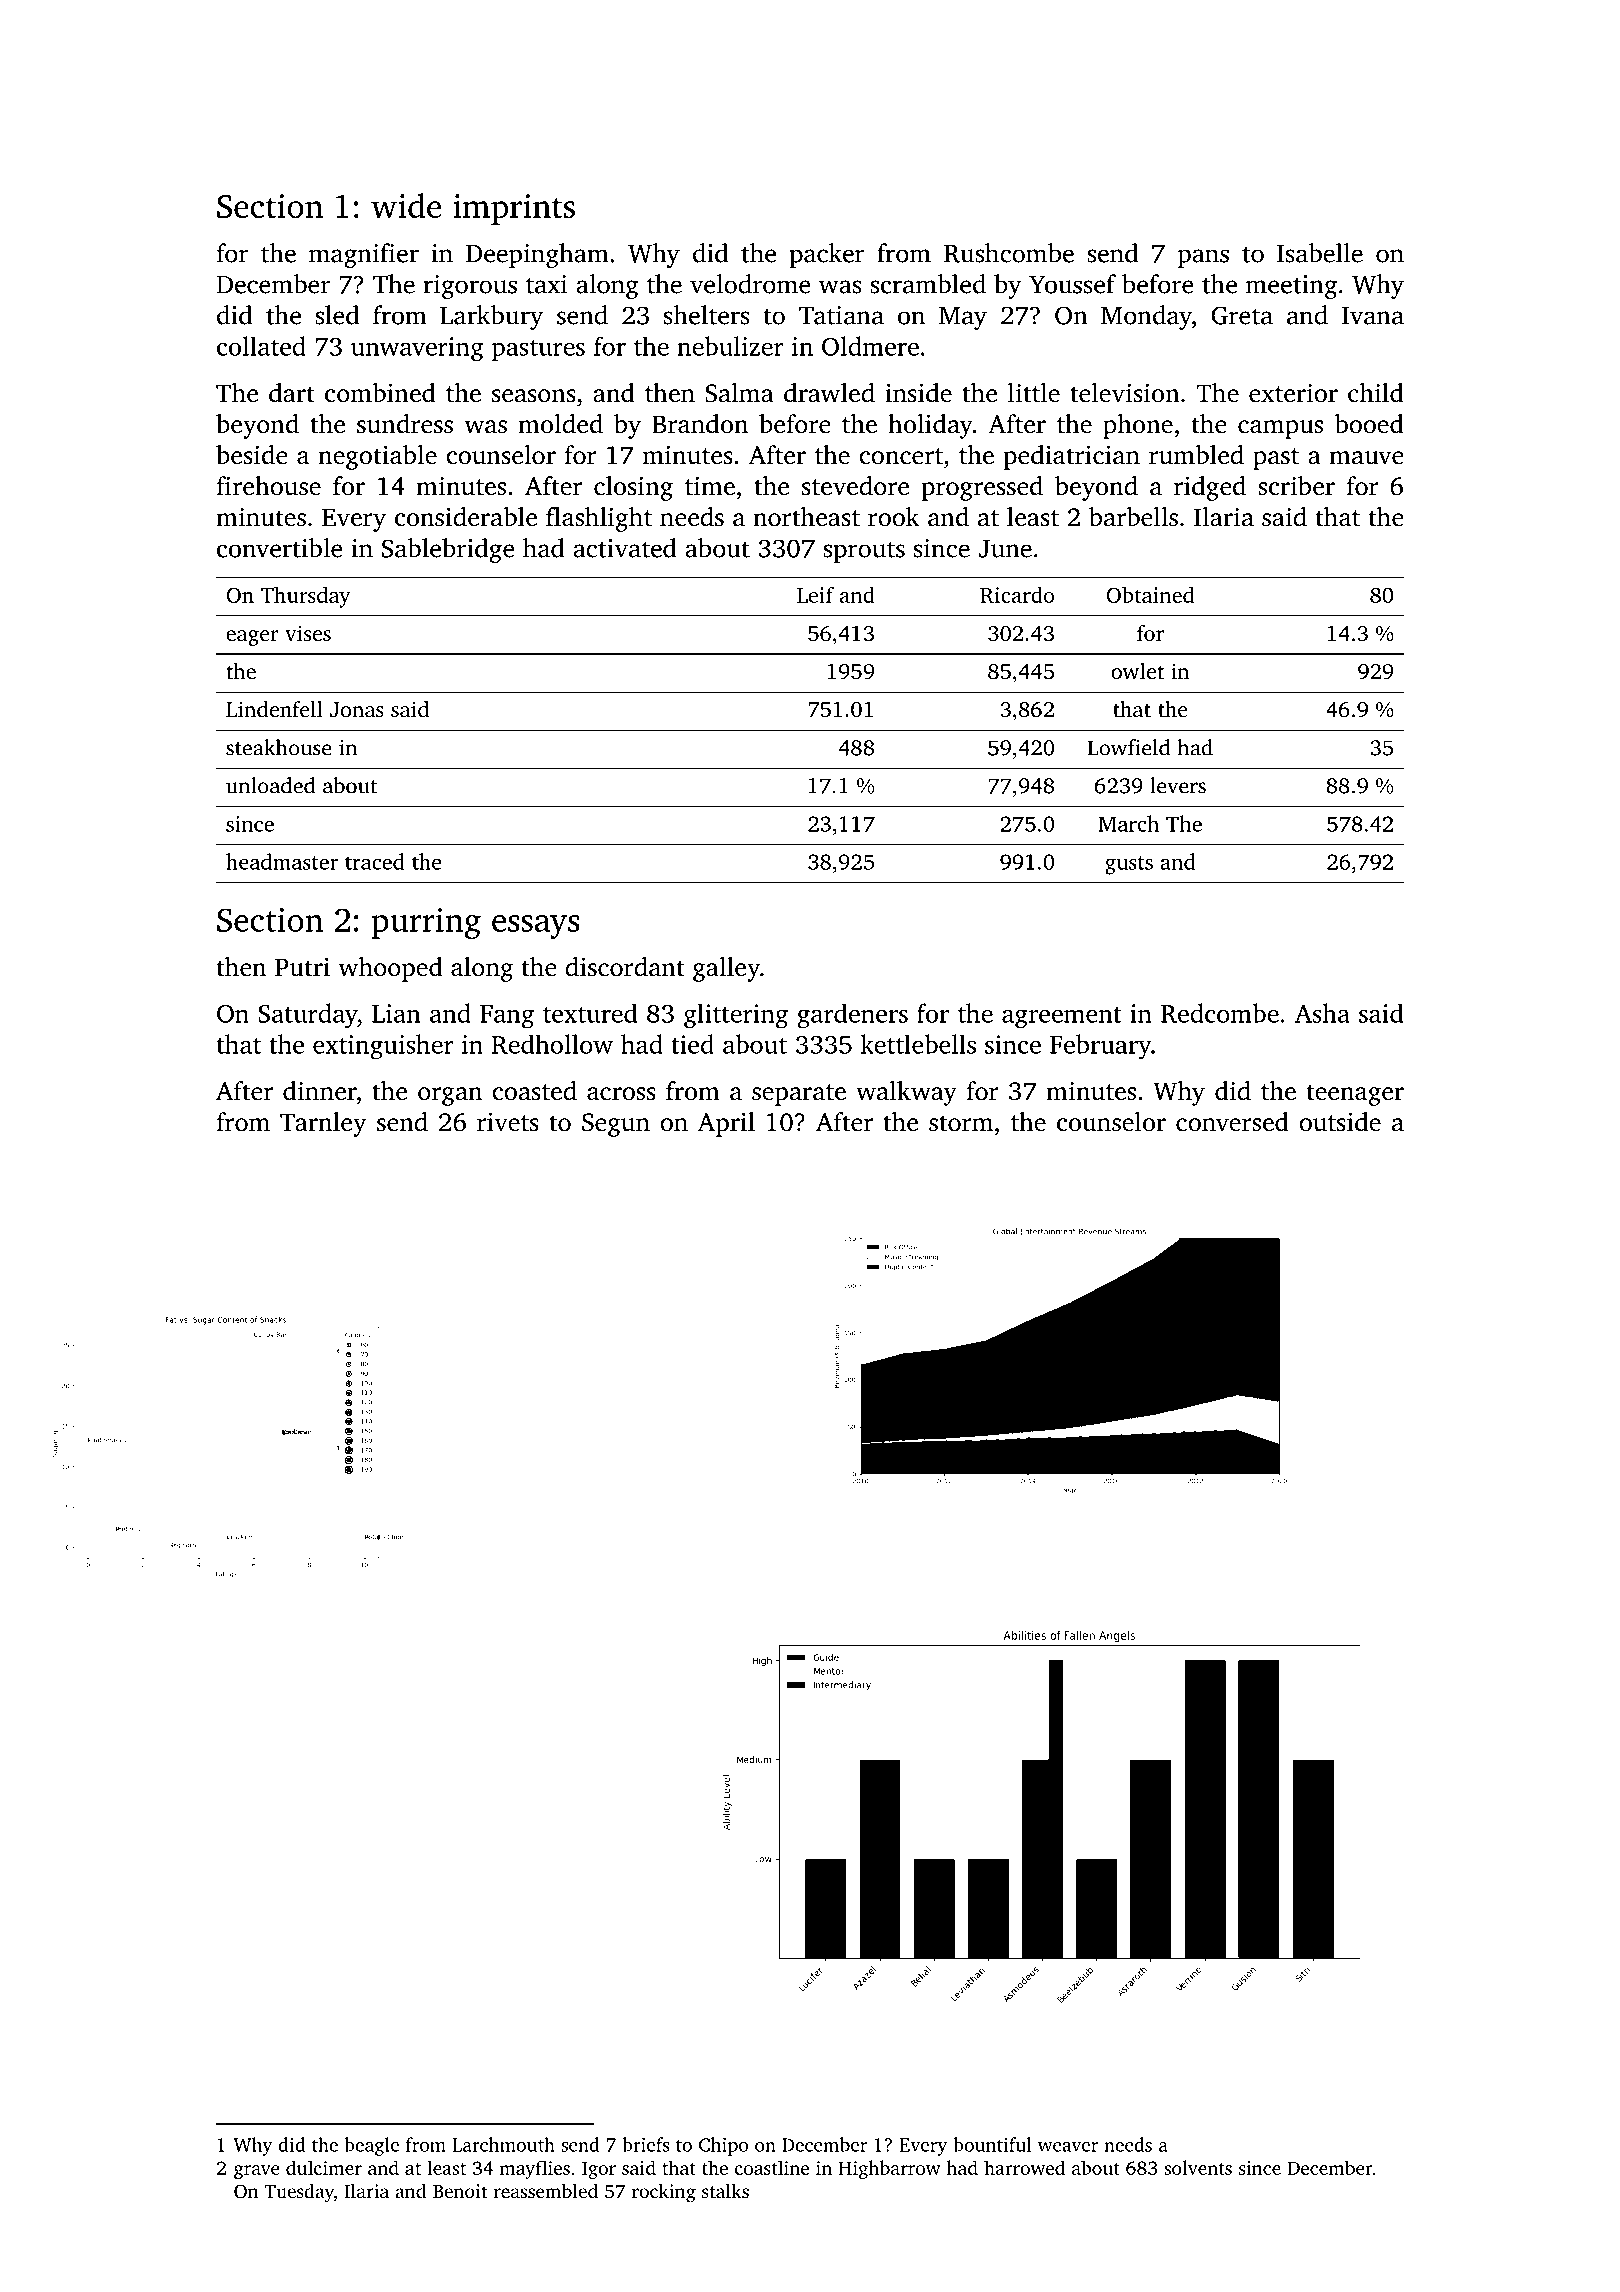  I want to click on Larkbury, so click(491, 317).
